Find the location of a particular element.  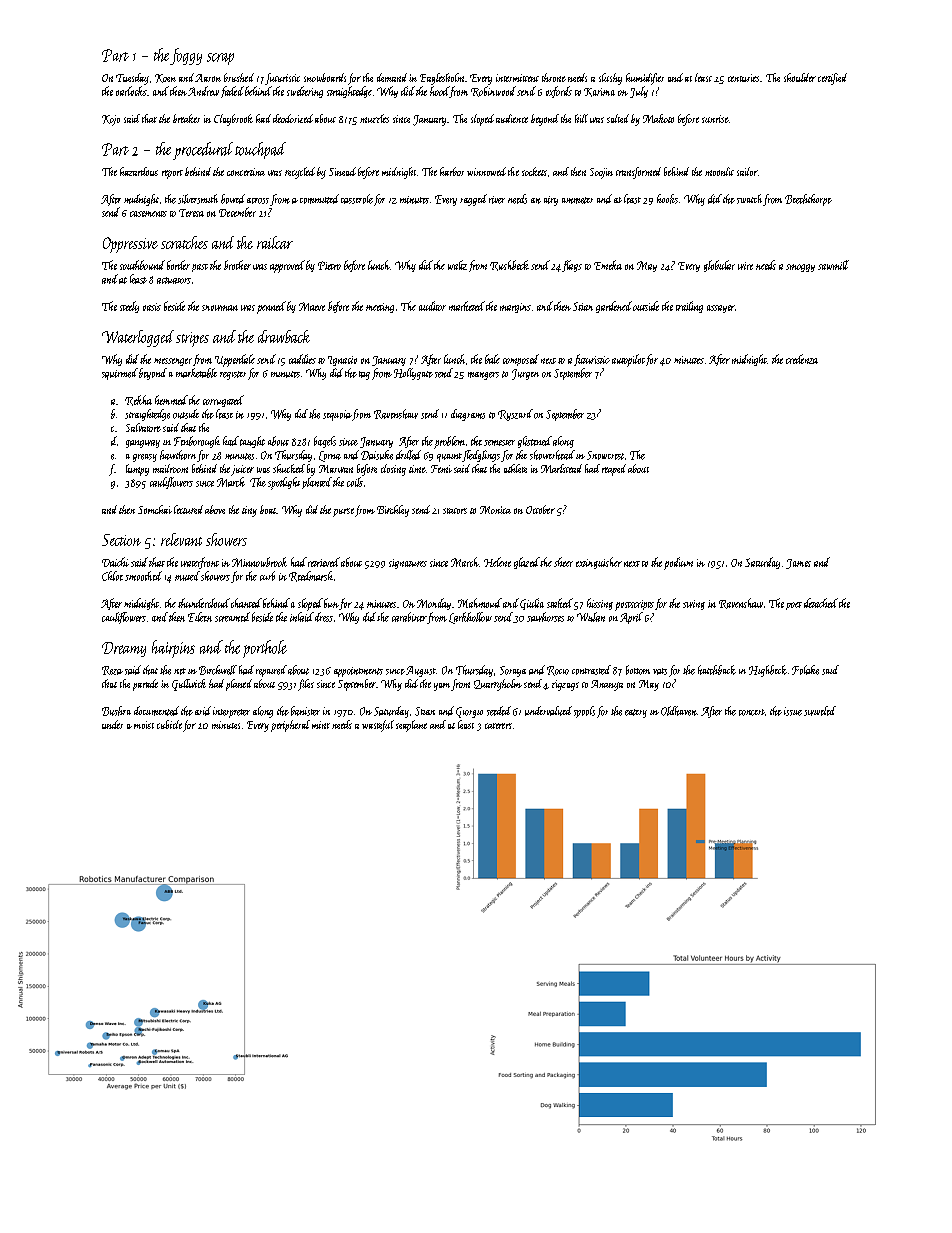

Eaglesholm is located at coordinates (442, 79).
